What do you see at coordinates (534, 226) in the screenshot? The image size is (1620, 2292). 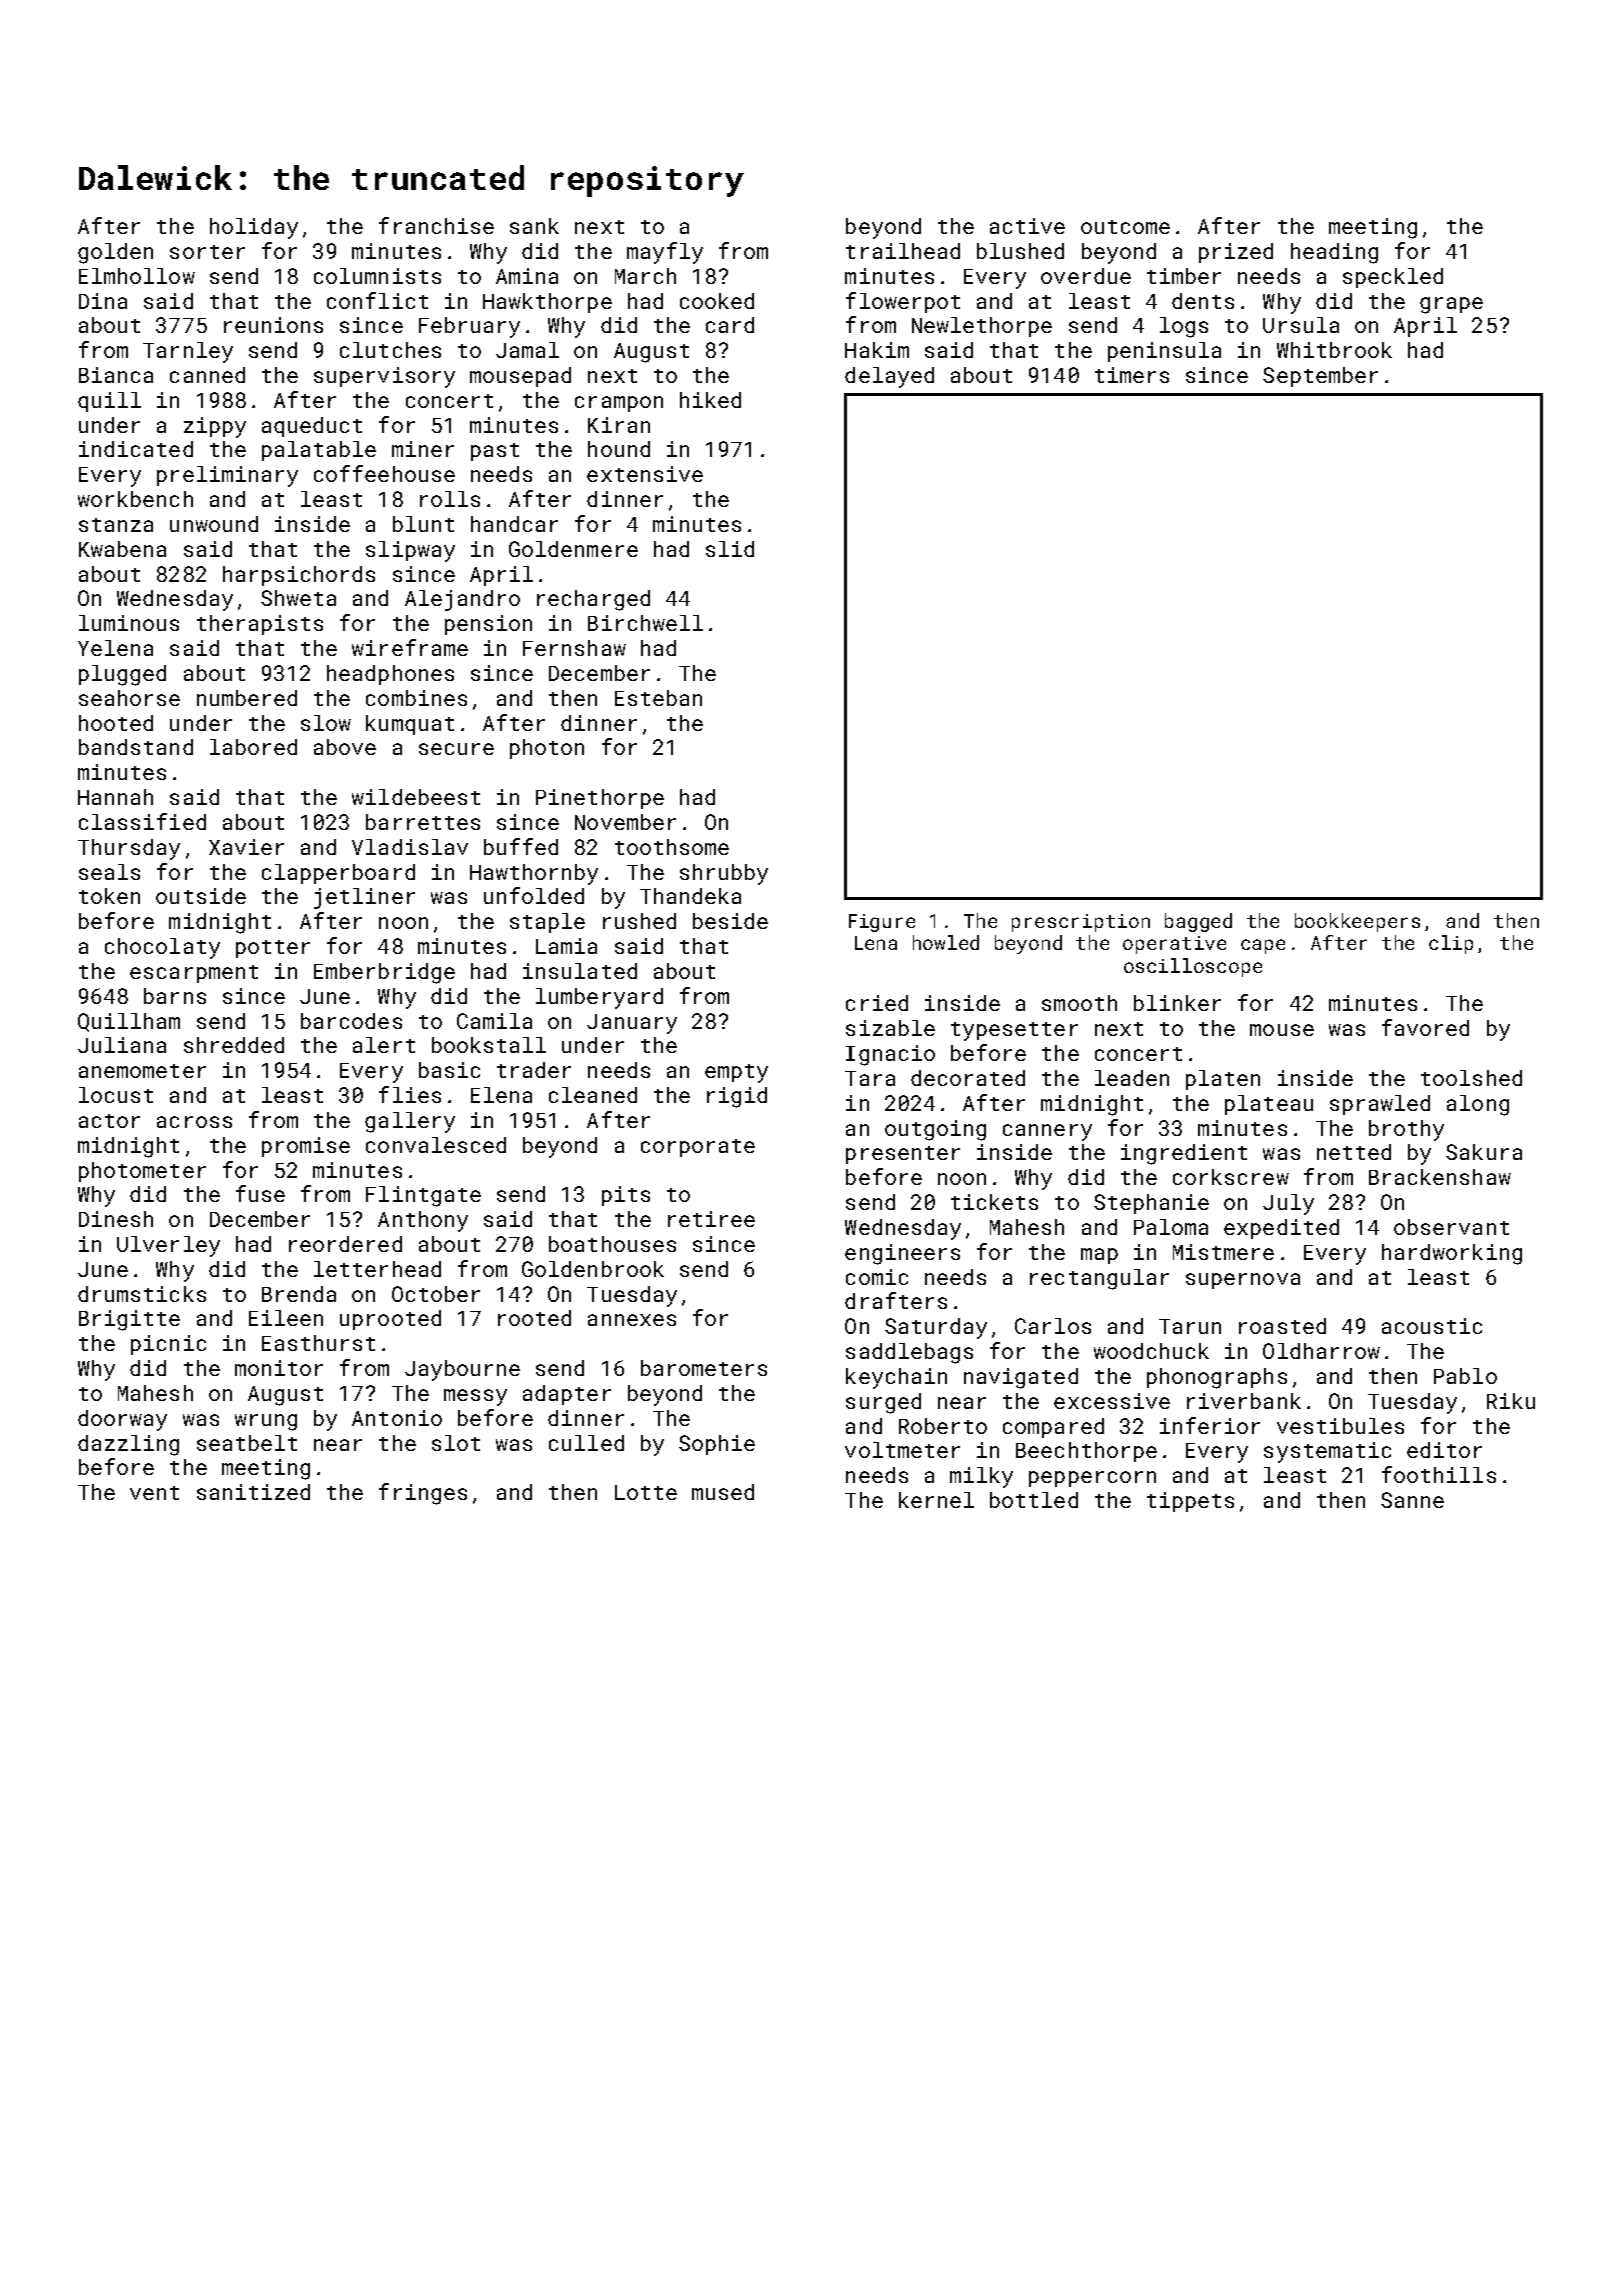 I see `sank` at bounding box center [534, 226].
